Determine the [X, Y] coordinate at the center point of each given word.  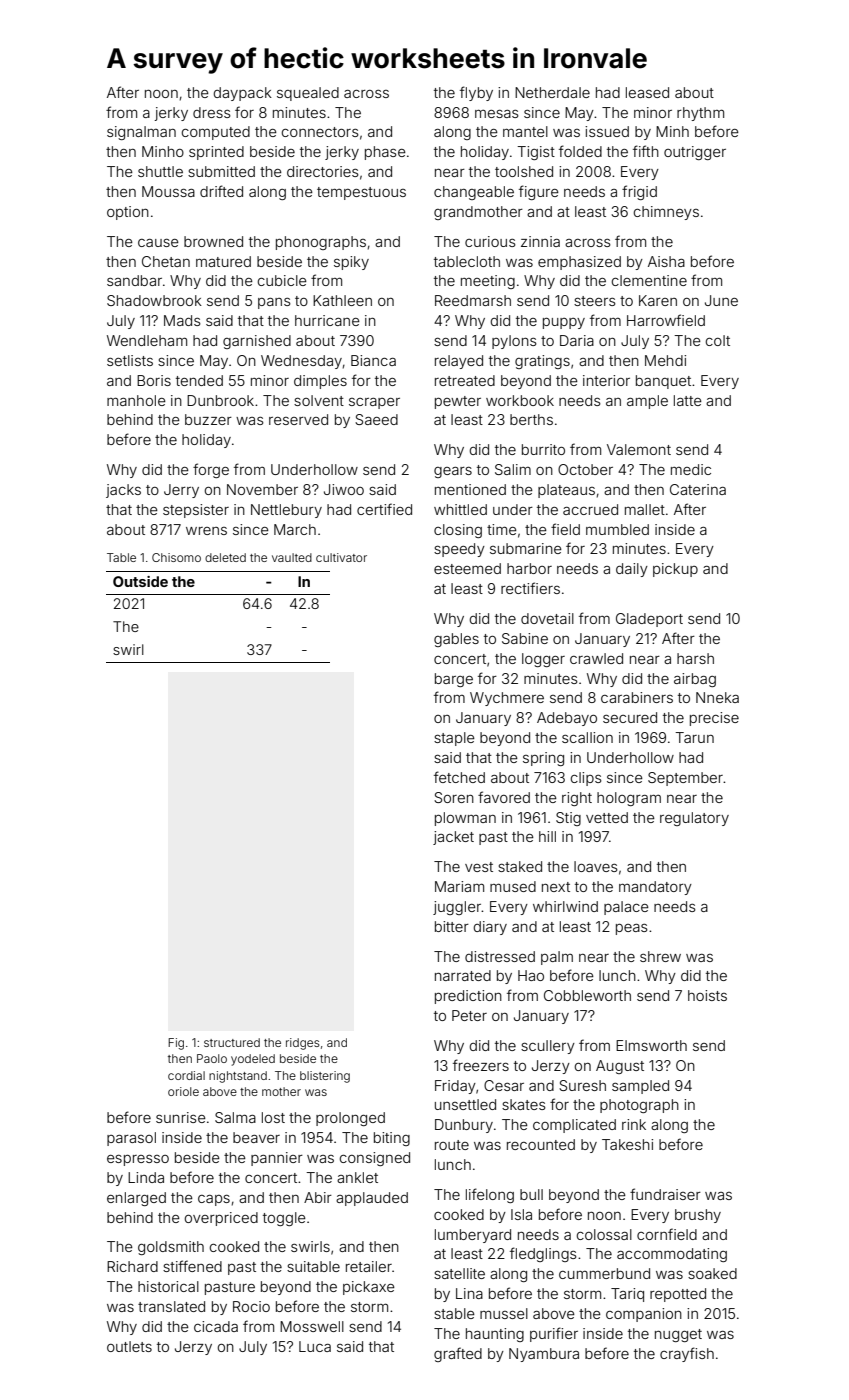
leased [647, 92]
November [262, 489]
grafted [458, 1354]
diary [490, 928]
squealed [308, 94]
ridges [303, 1044]
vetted [607, 817]
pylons [514, 342]
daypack [243, 94]
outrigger [695, 153]
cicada [216, 1326]
